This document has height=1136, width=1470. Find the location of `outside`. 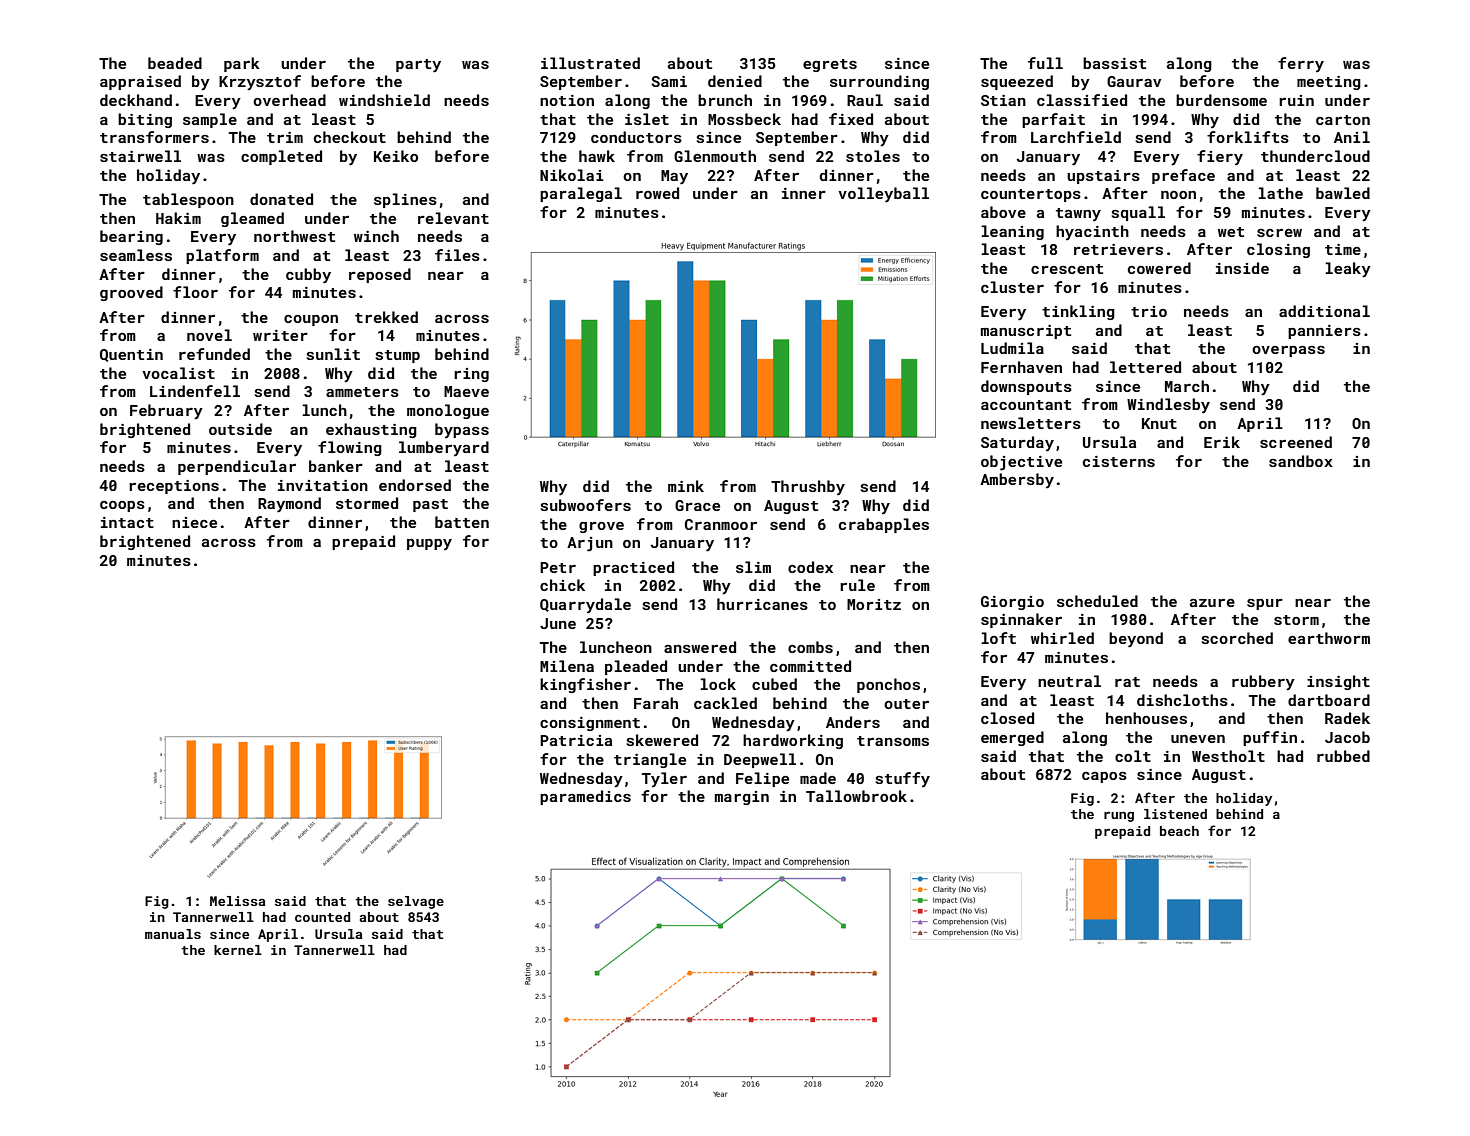

outside is located at coordinates (240, 429).
